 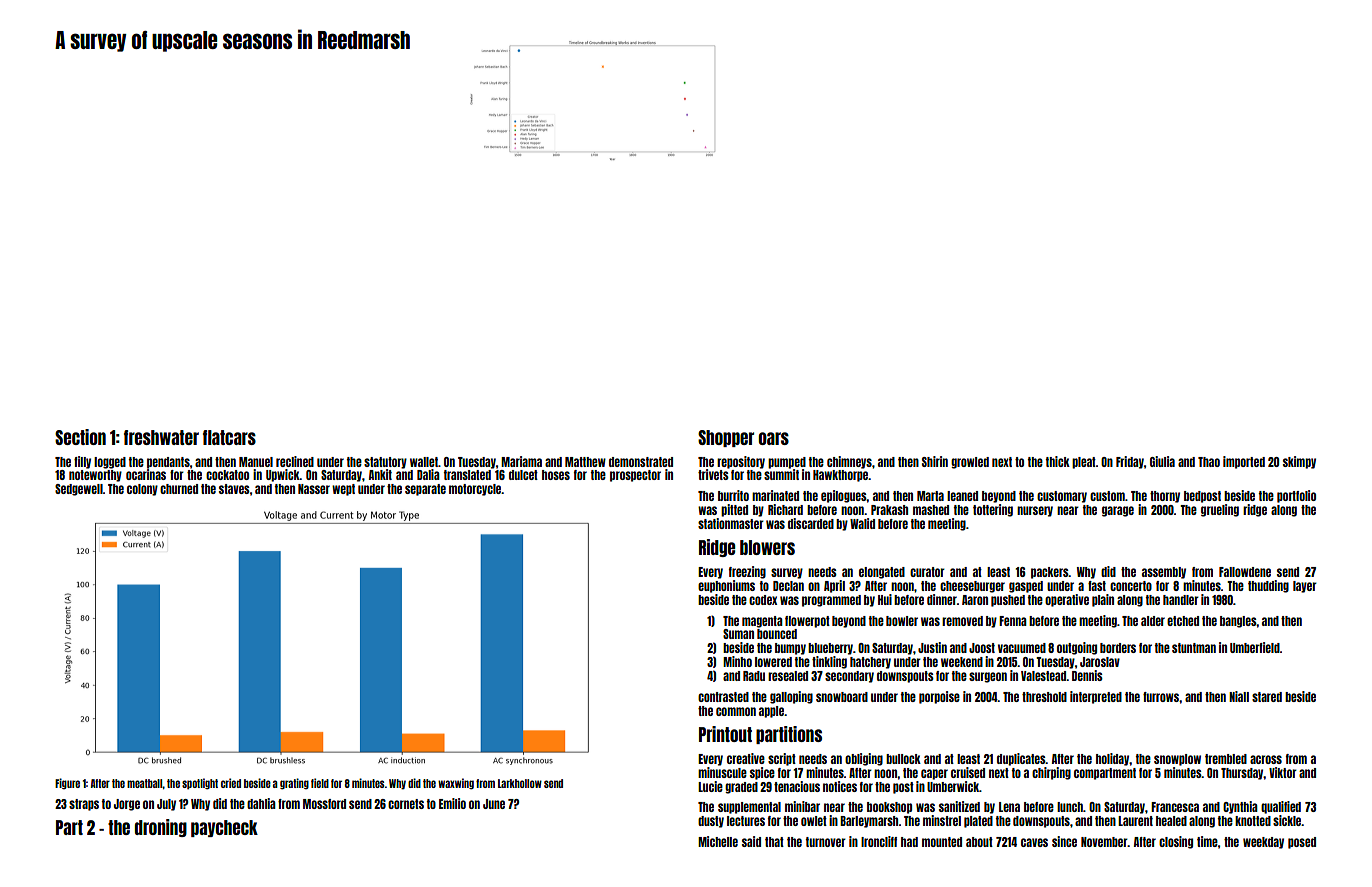 What do you see at coordinates (1021, 759) in the screenshot?
I see `duplicates` at bounding box center [1021, 759].
